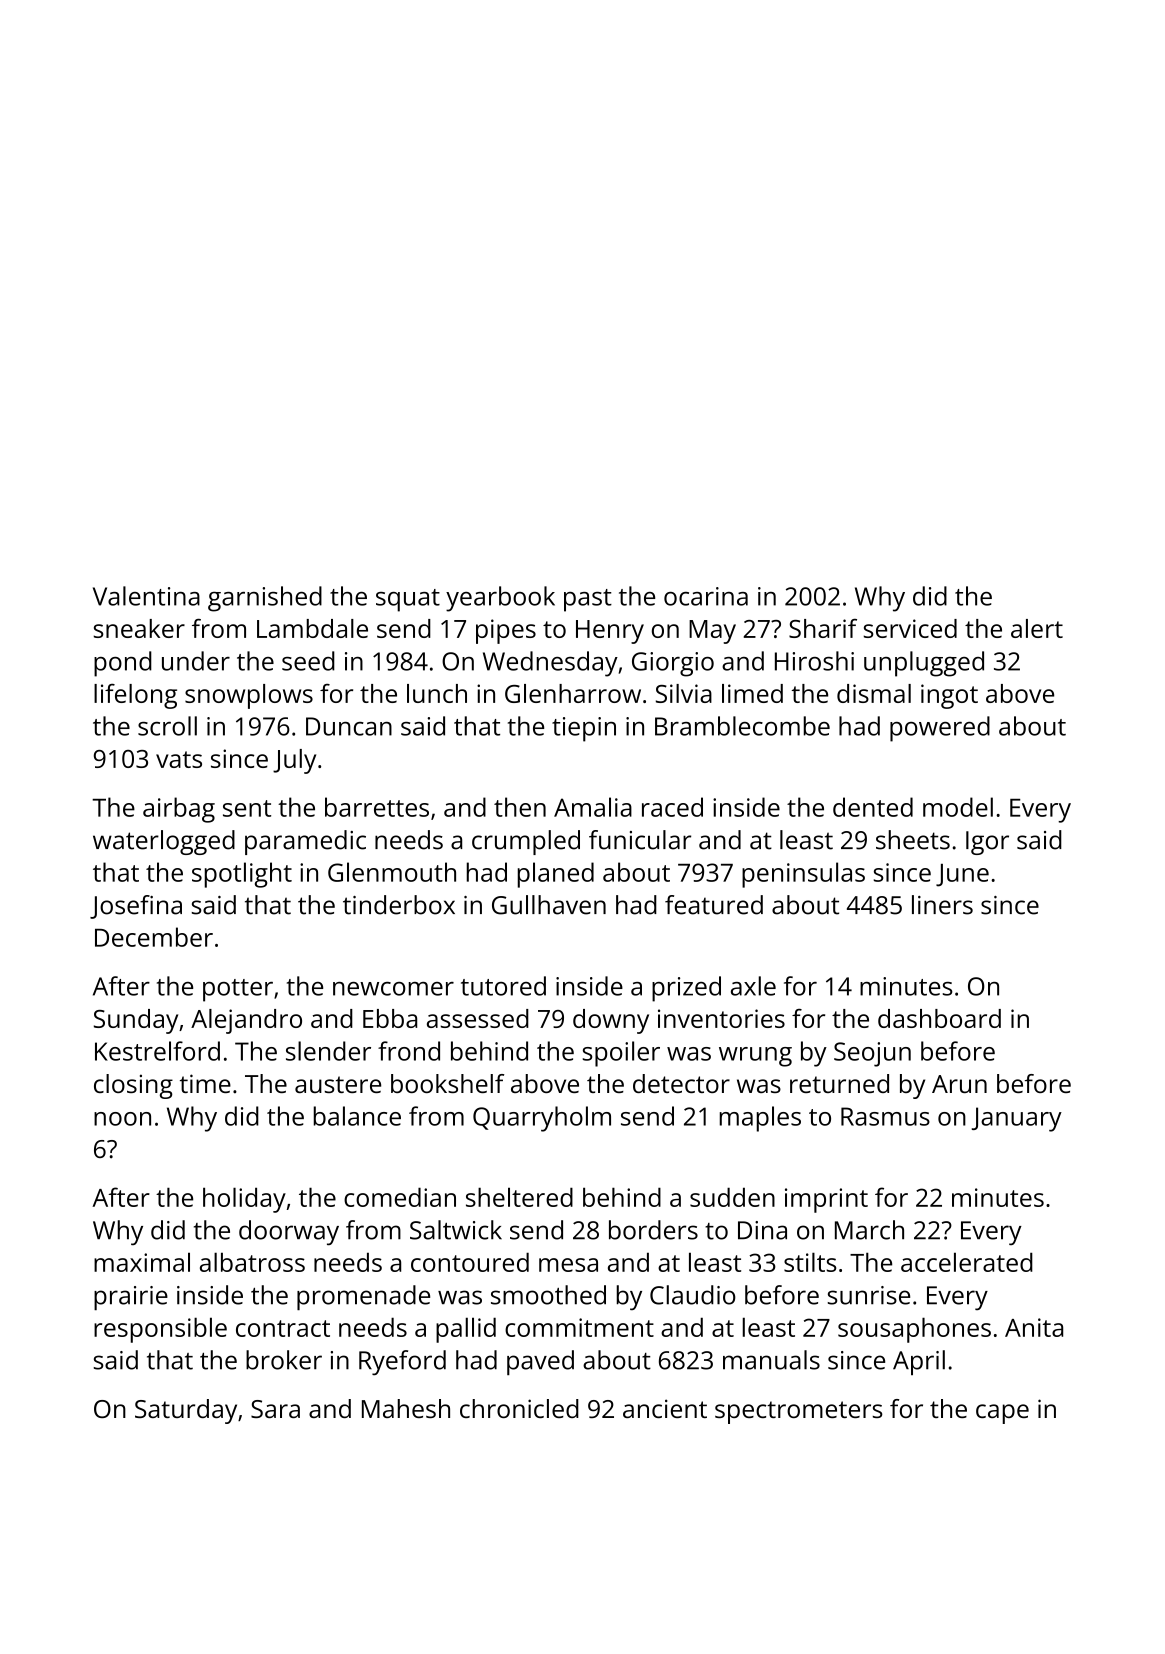 The width and height of the document is (1165, 1654). I want to click on past, so click(588, 600).
